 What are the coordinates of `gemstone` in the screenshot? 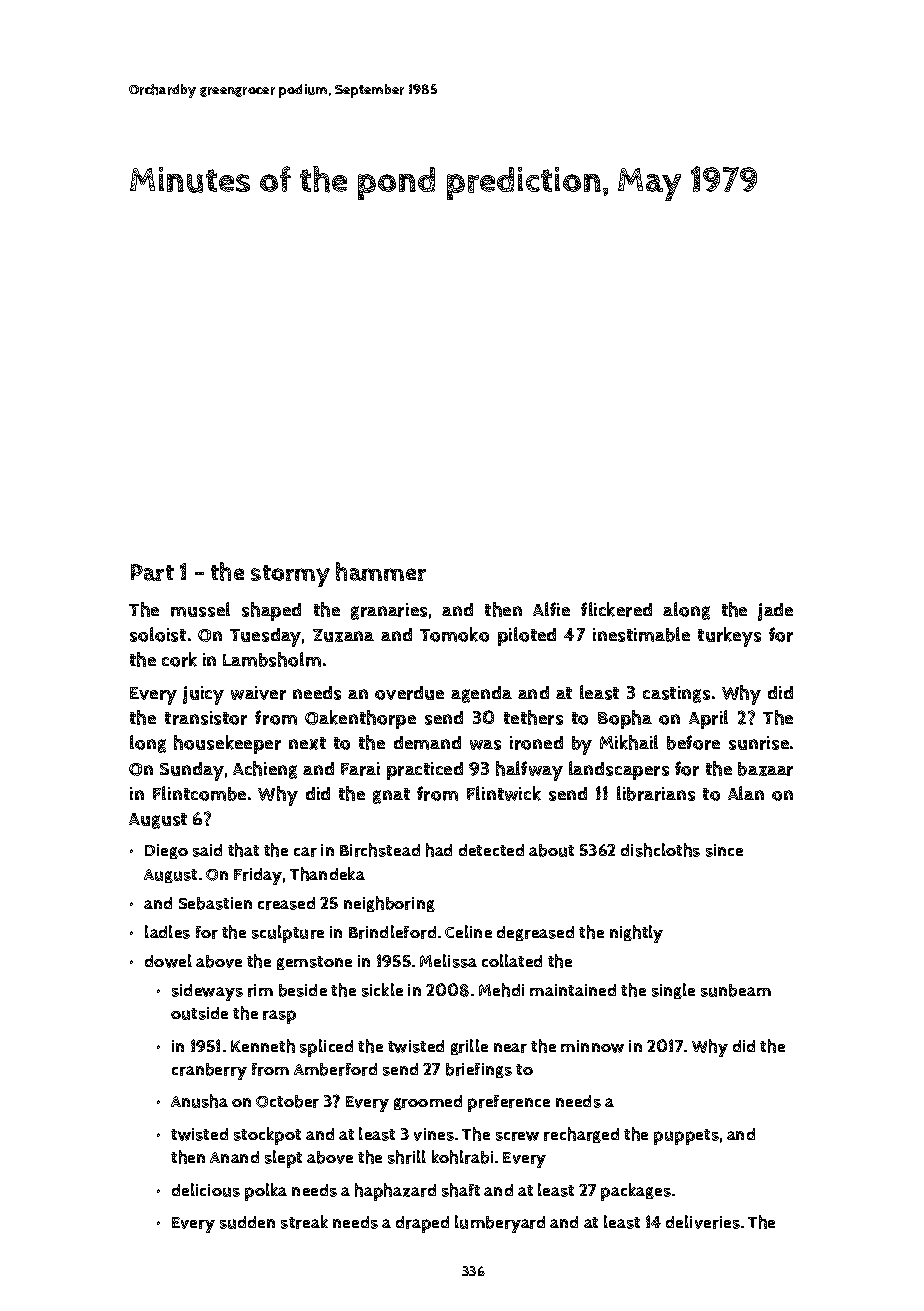 It's located at (314, 963).
